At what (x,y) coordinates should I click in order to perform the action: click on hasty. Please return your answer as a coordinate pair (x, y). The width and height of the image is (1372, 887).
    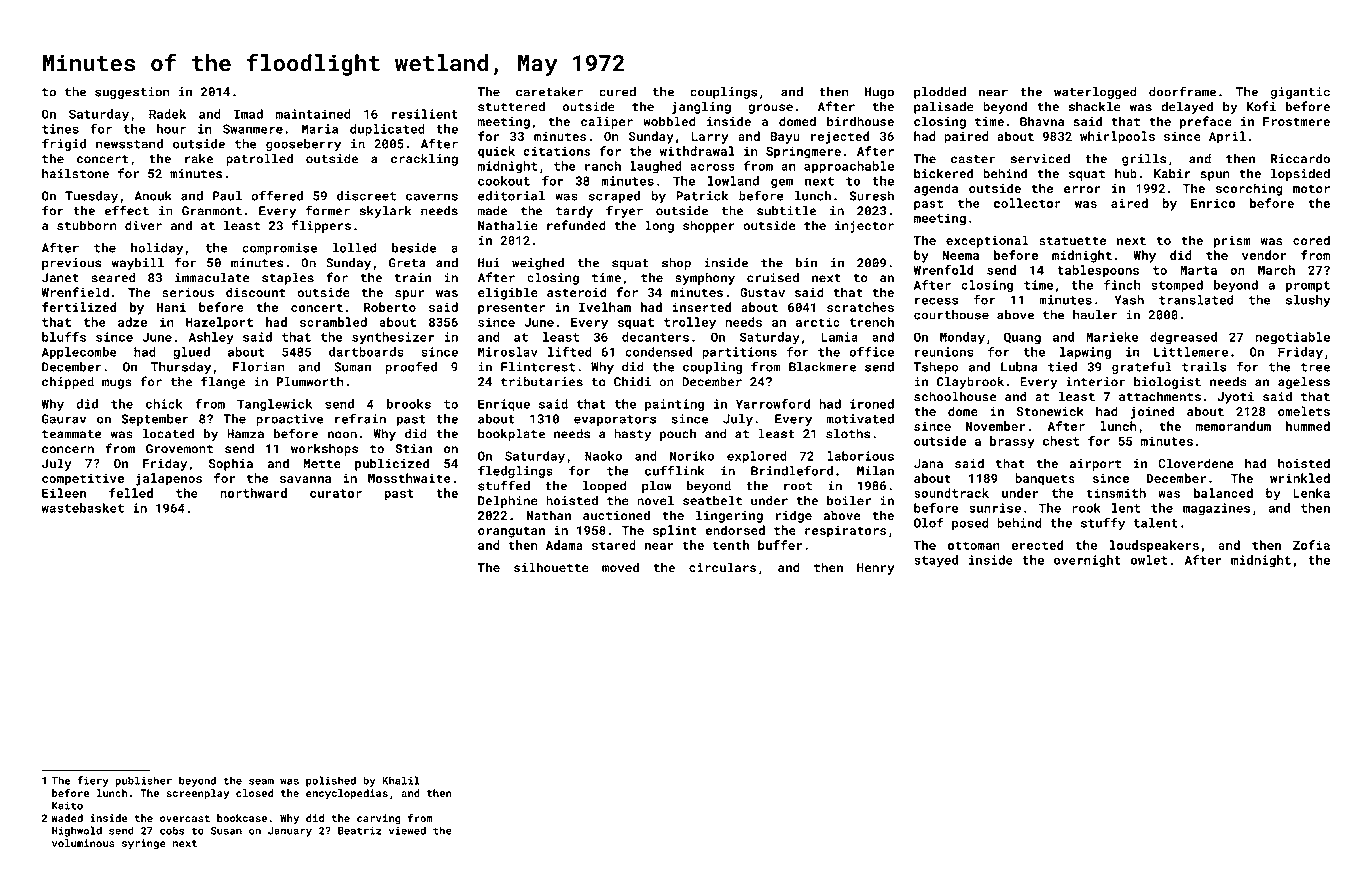
    Looking at the image, I should click on (632, 435).
